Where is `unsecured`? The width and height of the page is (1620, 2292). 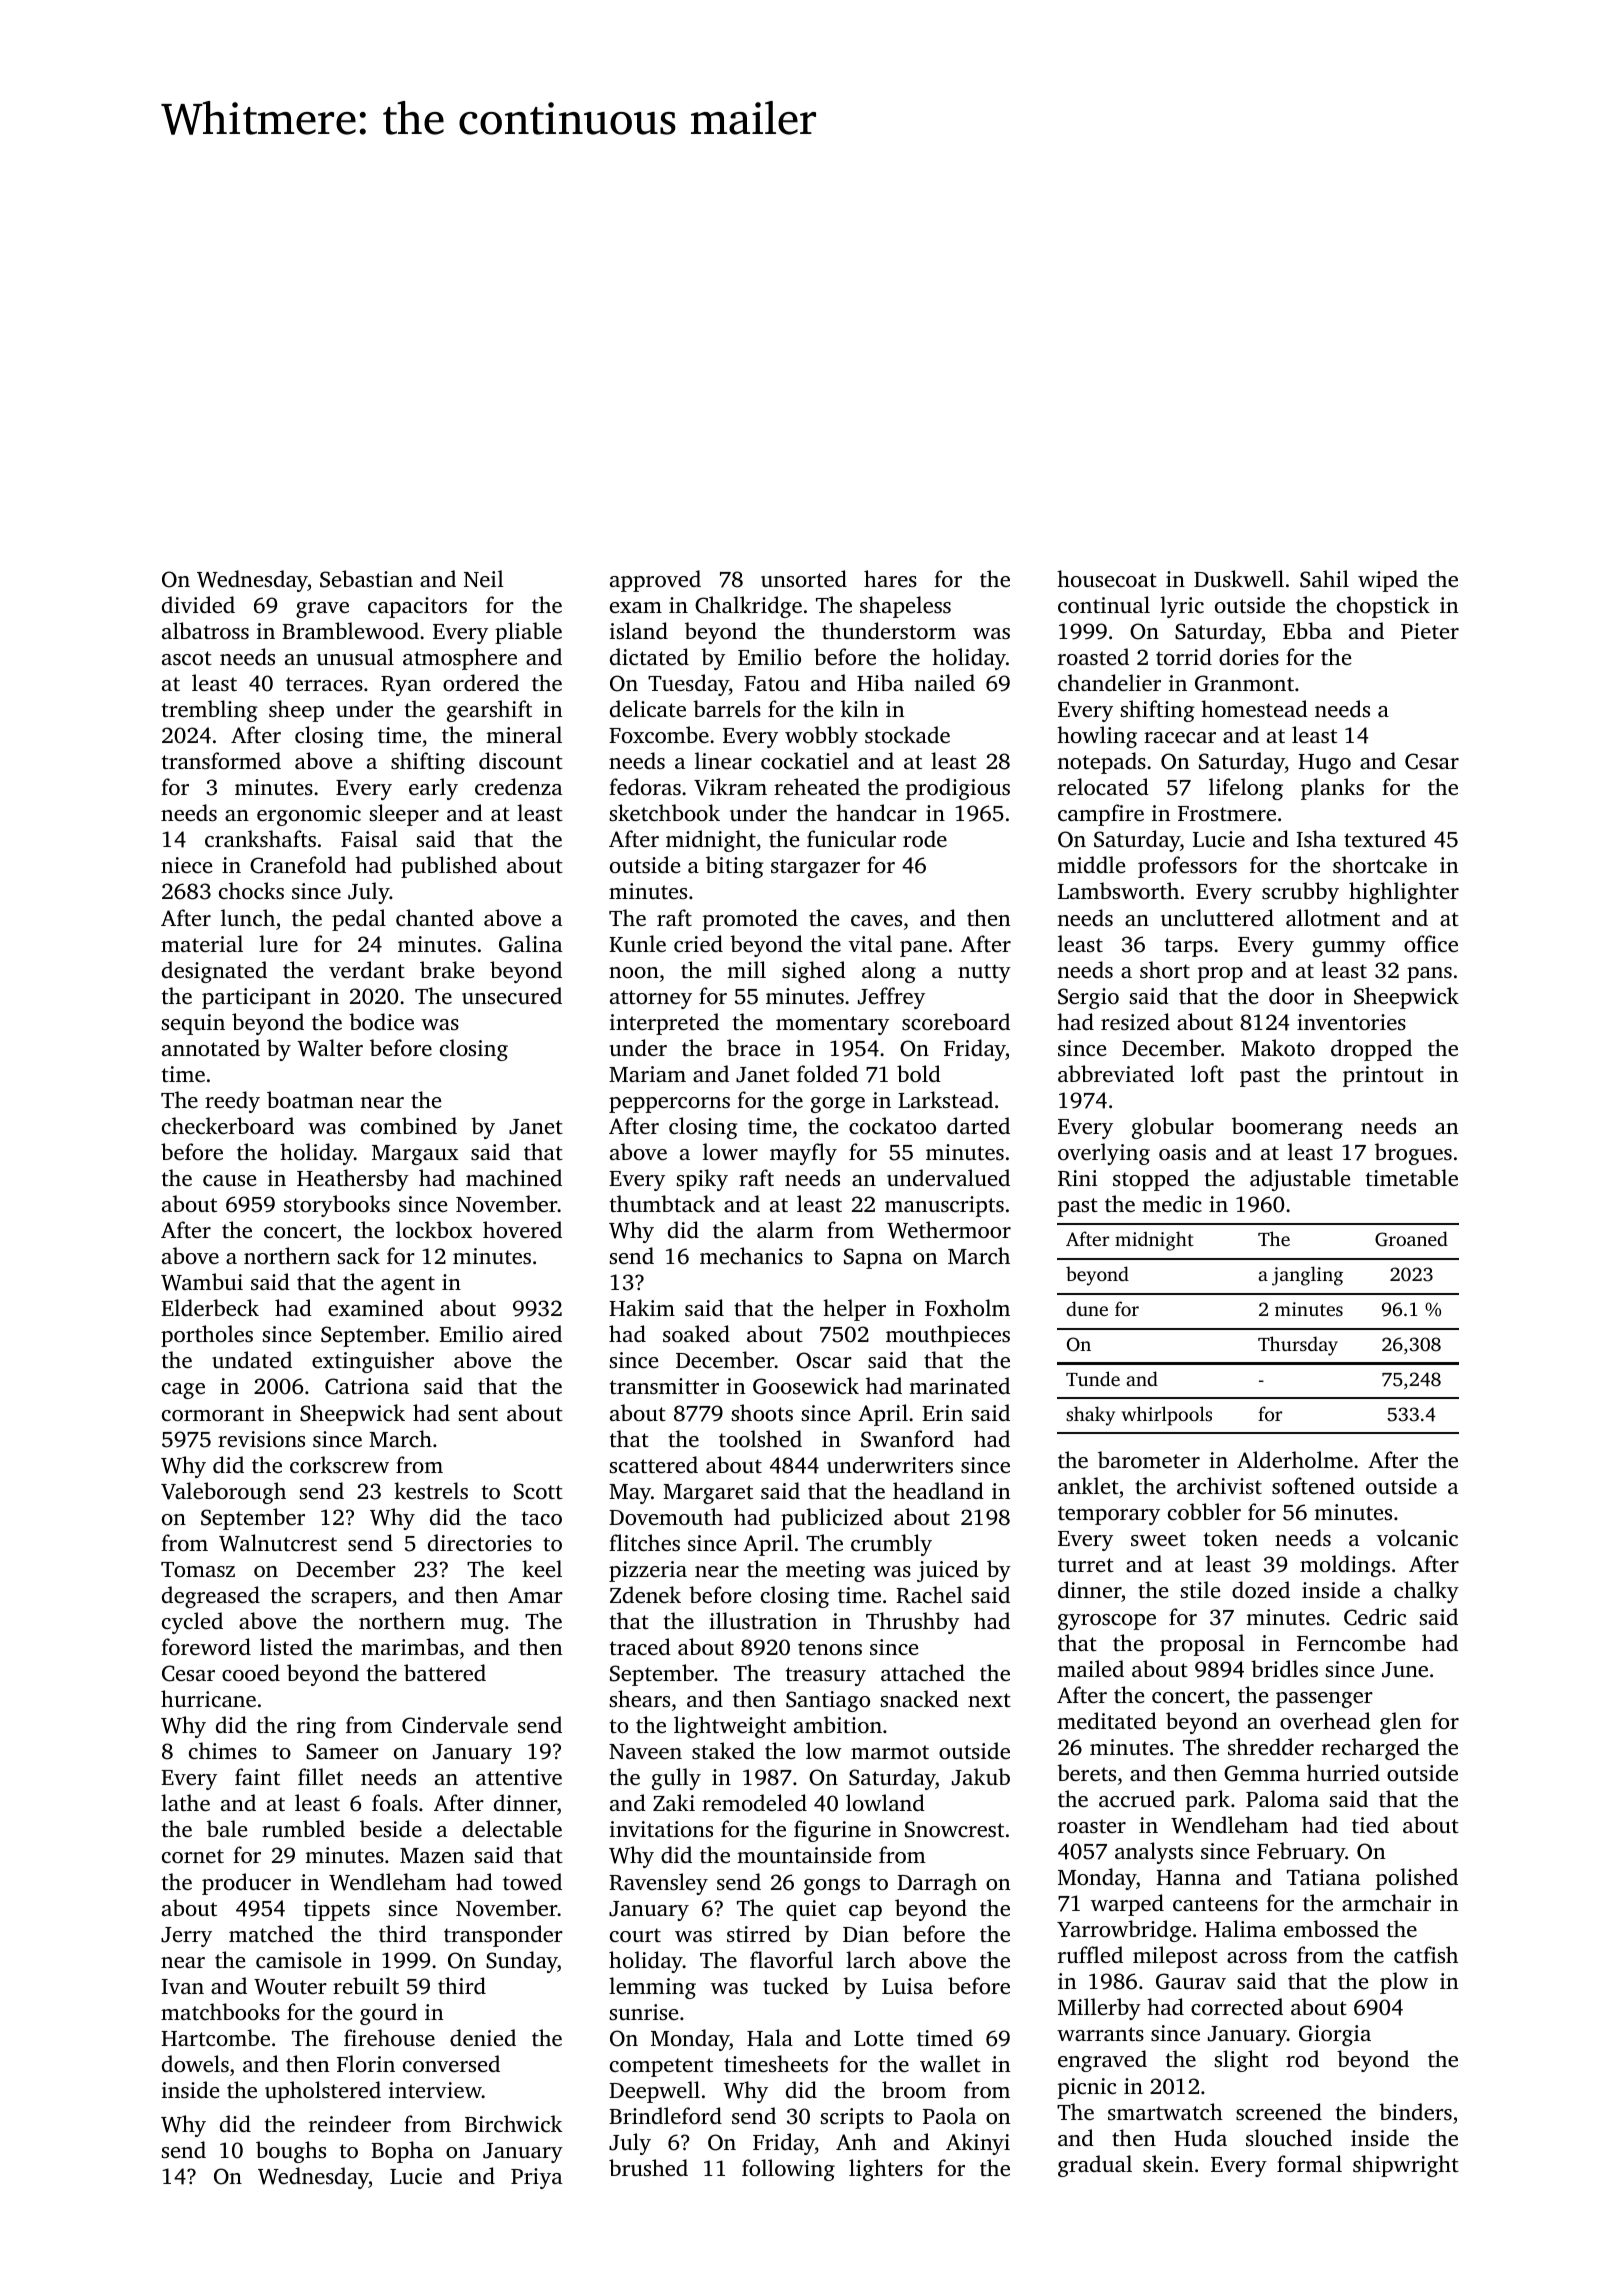 unsecured is located at coordinates (512, 995).
